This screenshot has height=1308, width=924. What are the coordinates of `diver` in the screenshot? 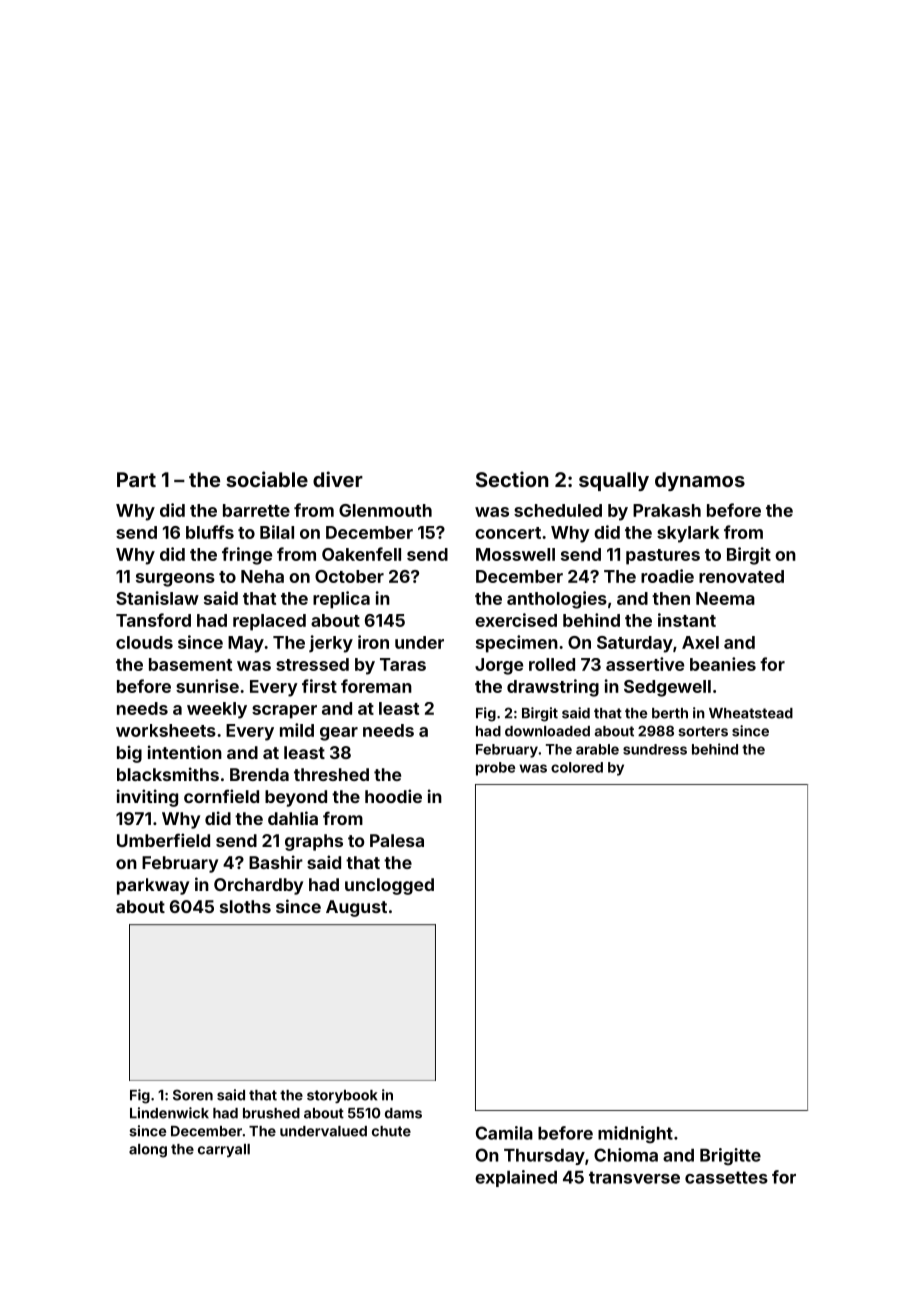 It's located at (338, 479).
